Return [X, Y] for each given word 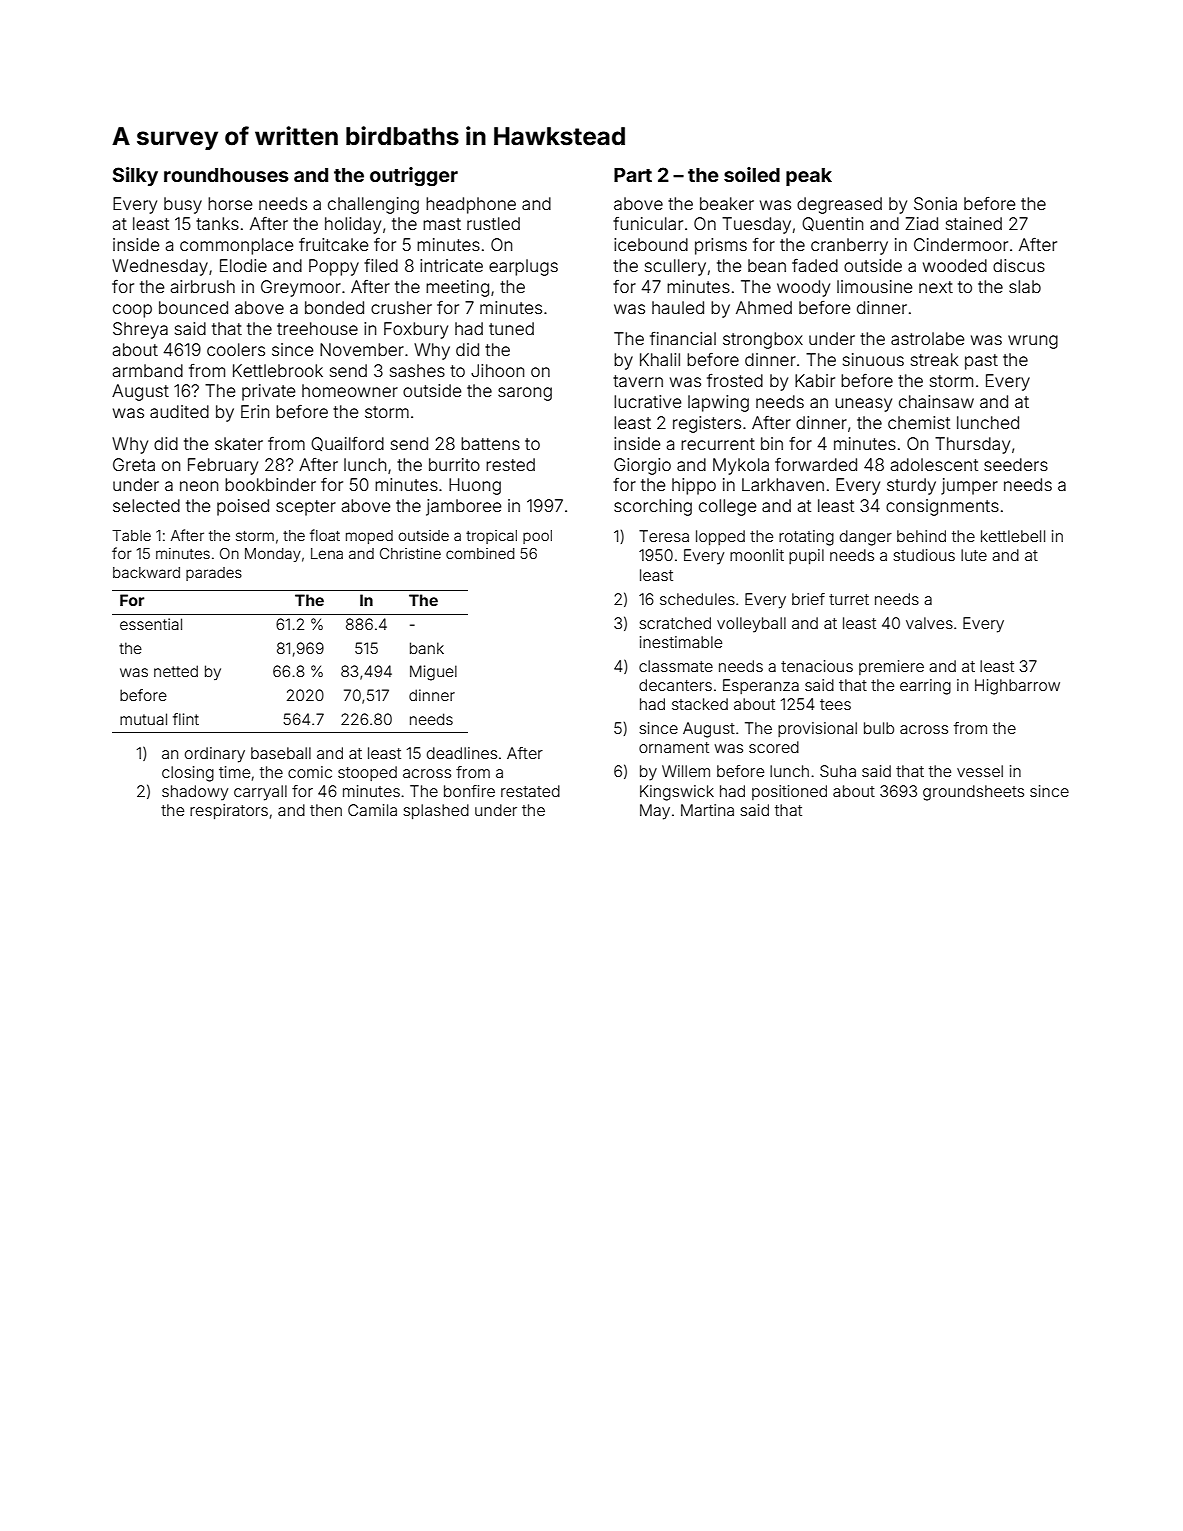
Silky [135, 176]
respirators [229, 811]
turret [849, 599]
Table [131, 535]
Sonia [935, 203]
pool [537, 537]
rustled [493, 223]
